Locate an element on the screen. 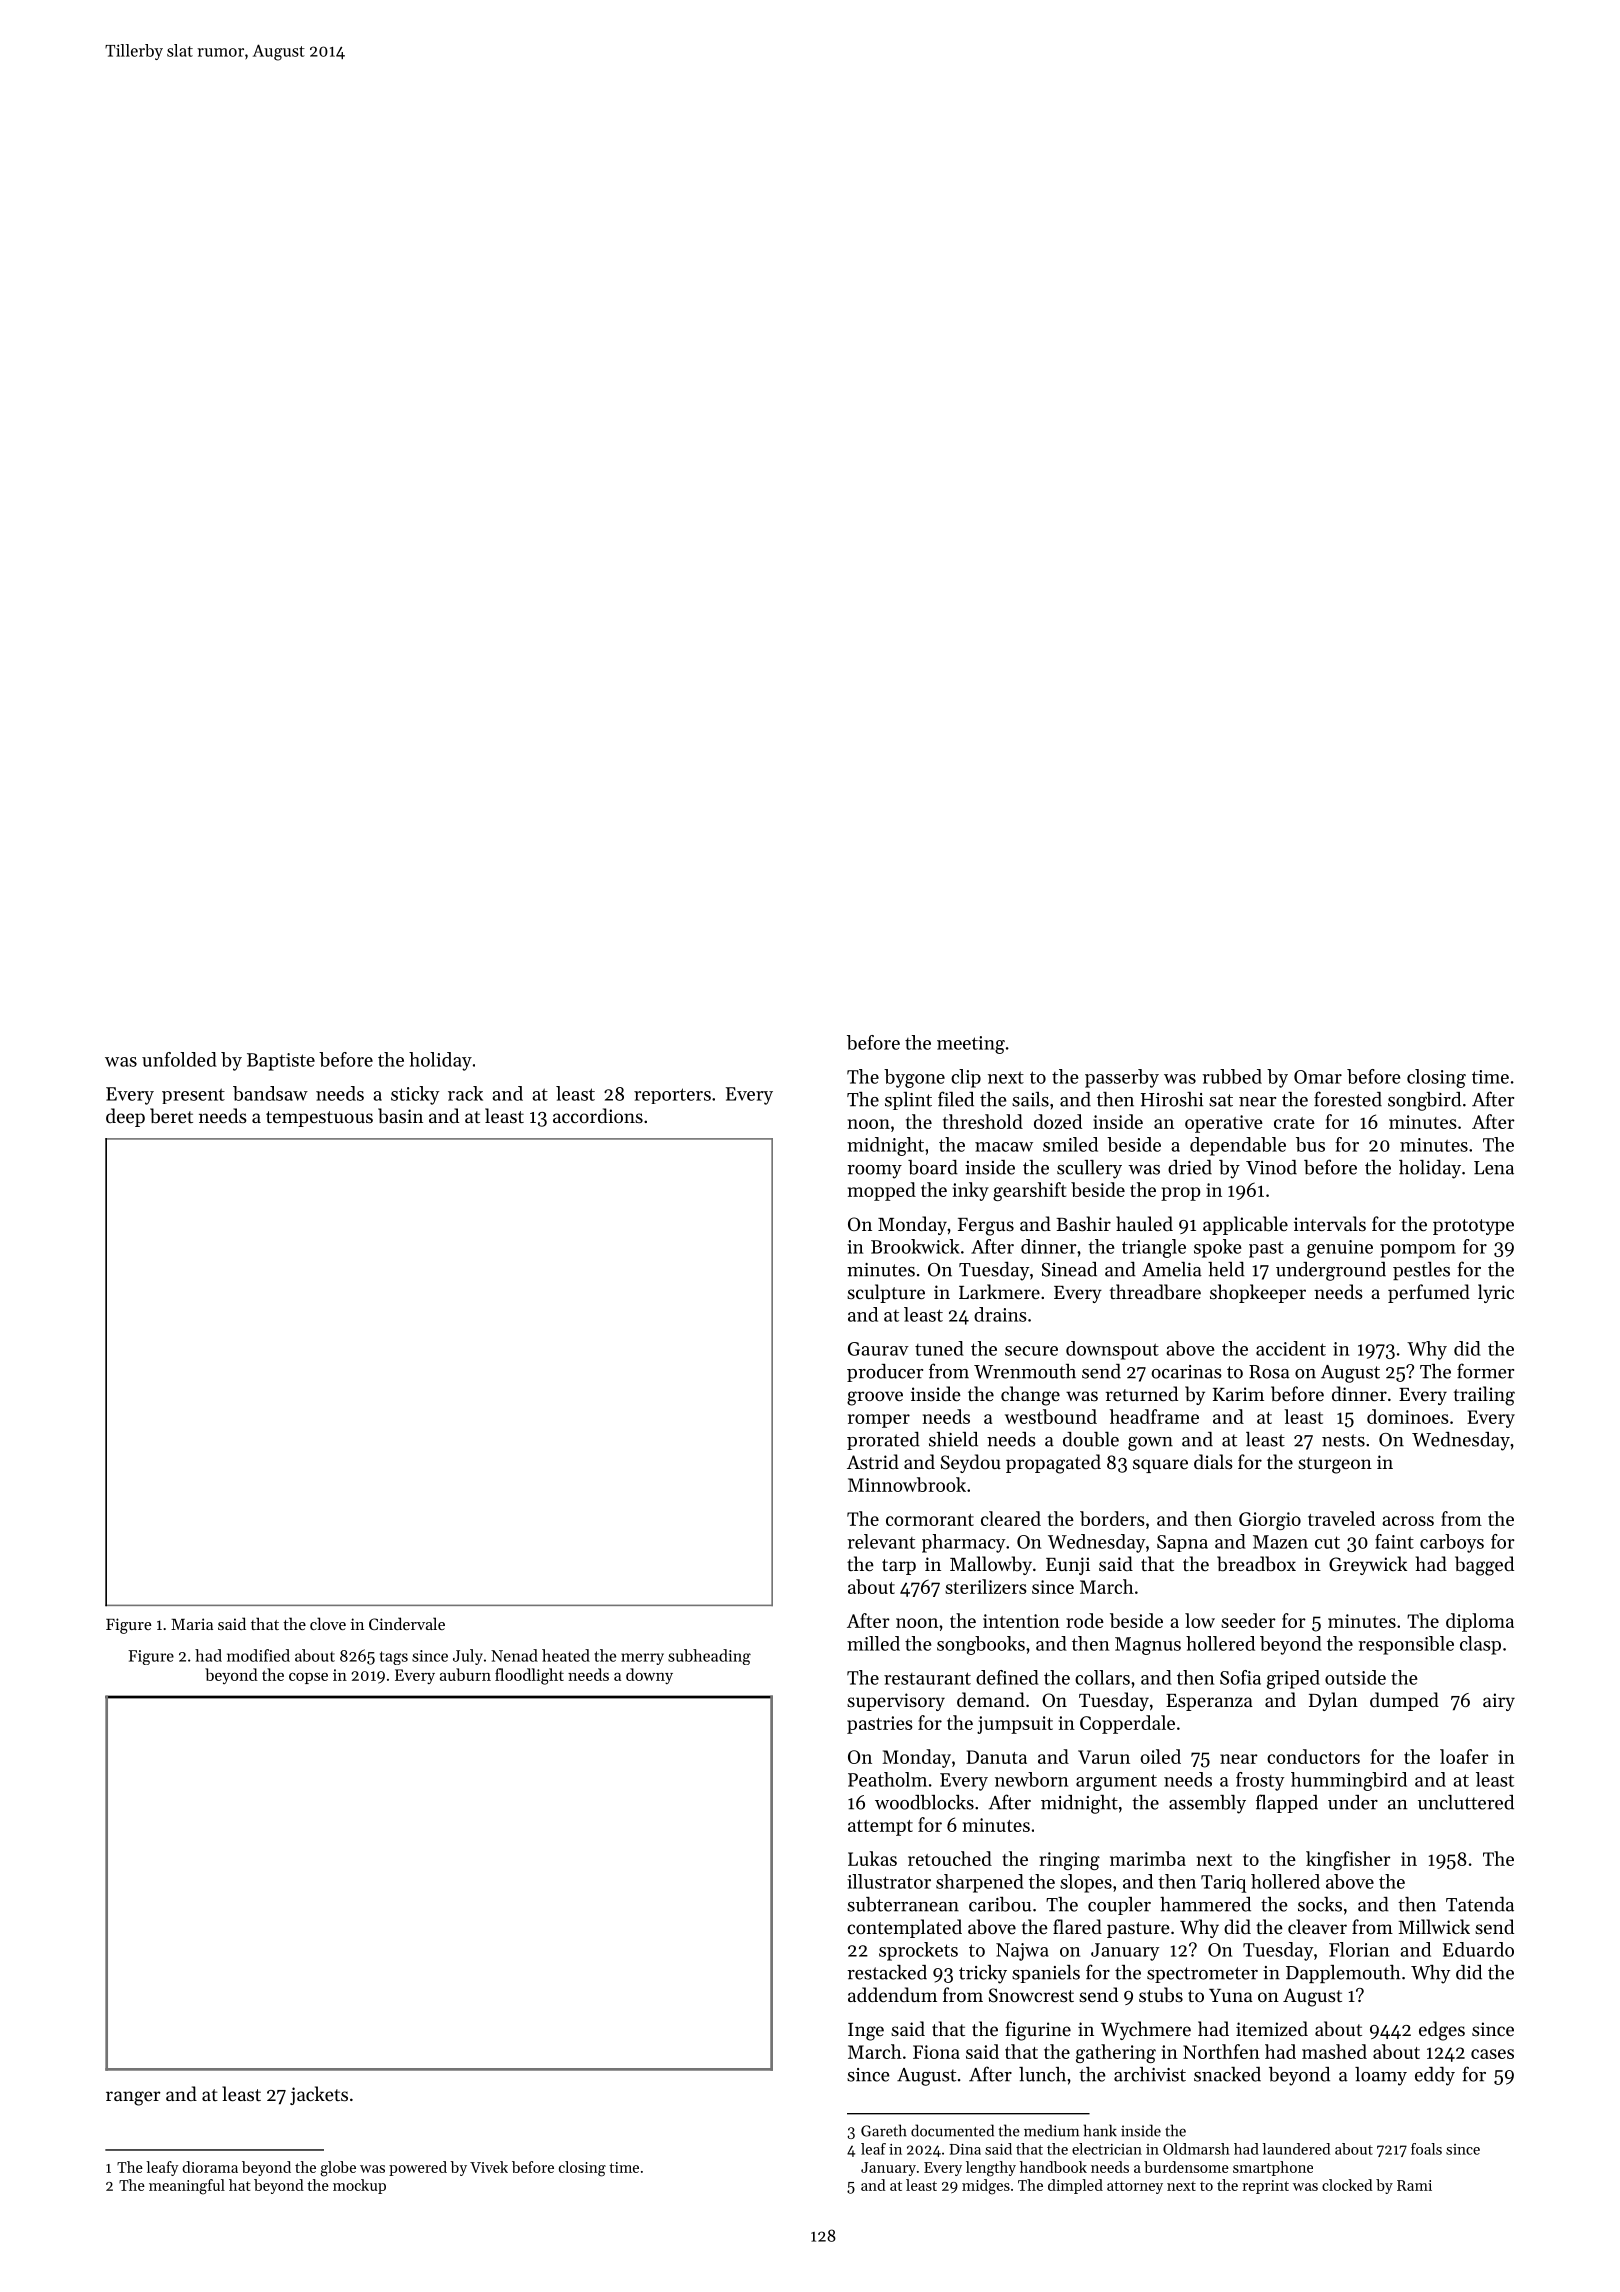  Vivek is located at coordinates (489, 2167).
